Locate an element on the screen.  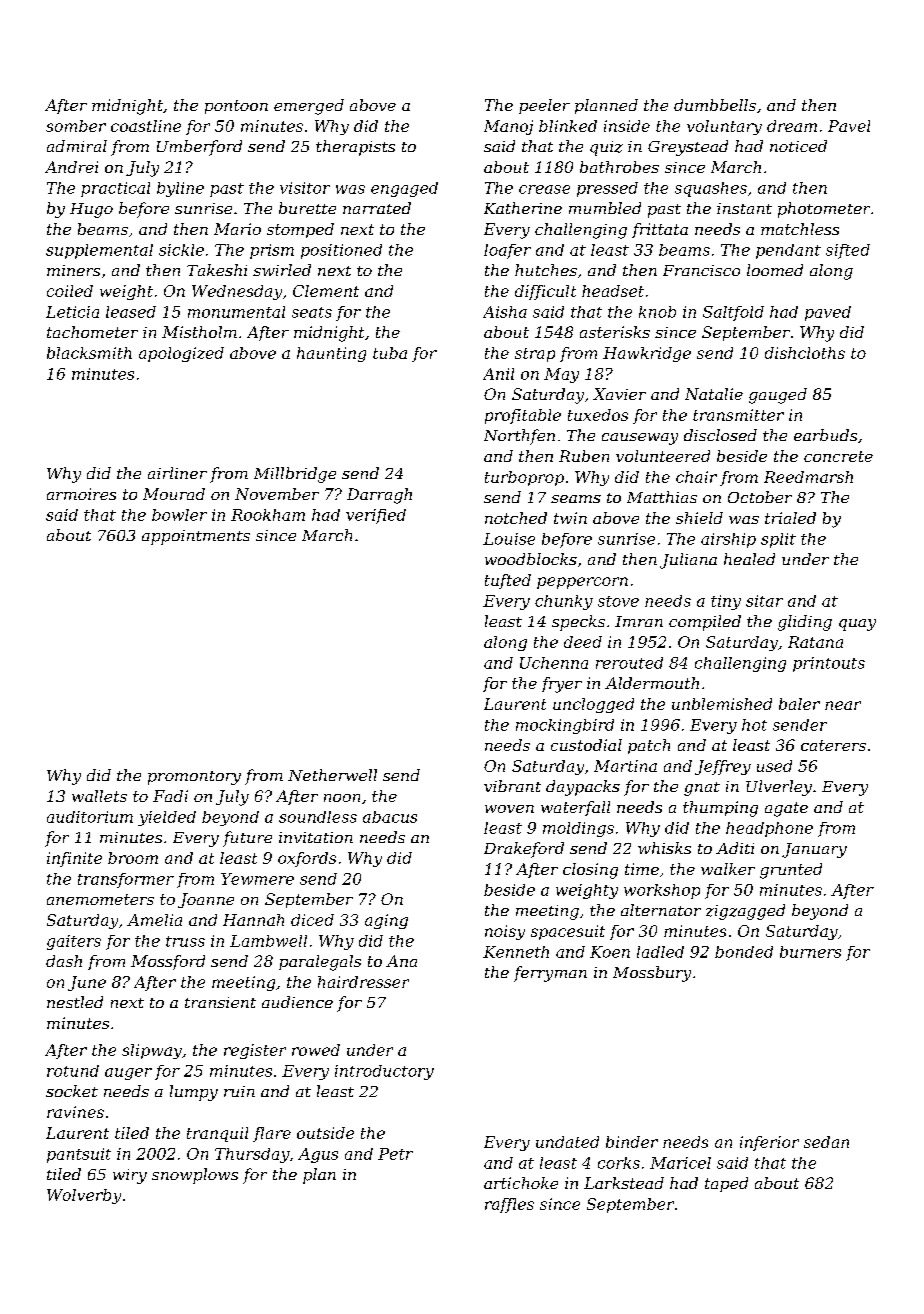
coastline is located at coordinates (146, 126).
